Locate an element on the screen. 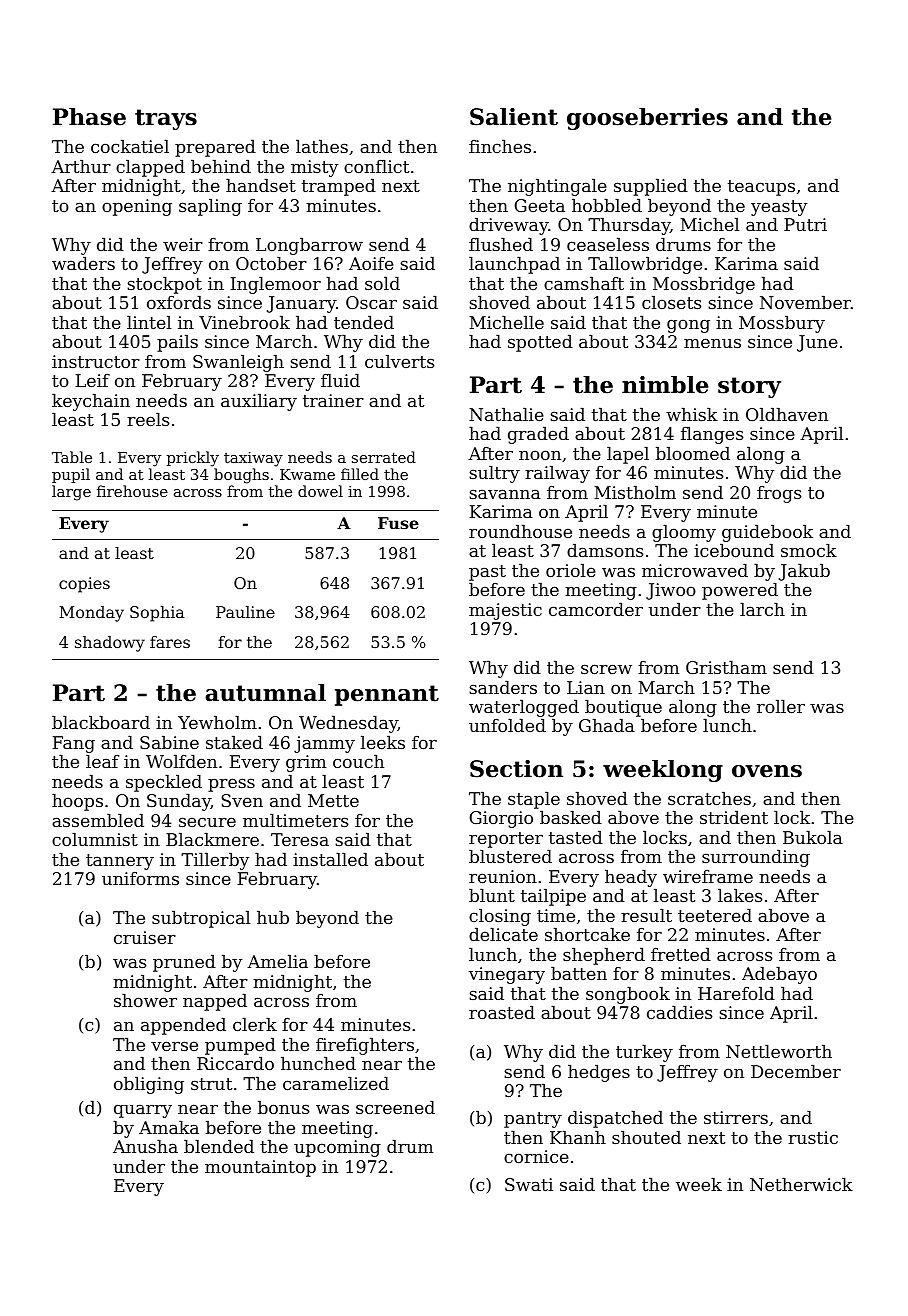 The image size is (908, 1316). Jakub is located at coordinates (804, 572).
